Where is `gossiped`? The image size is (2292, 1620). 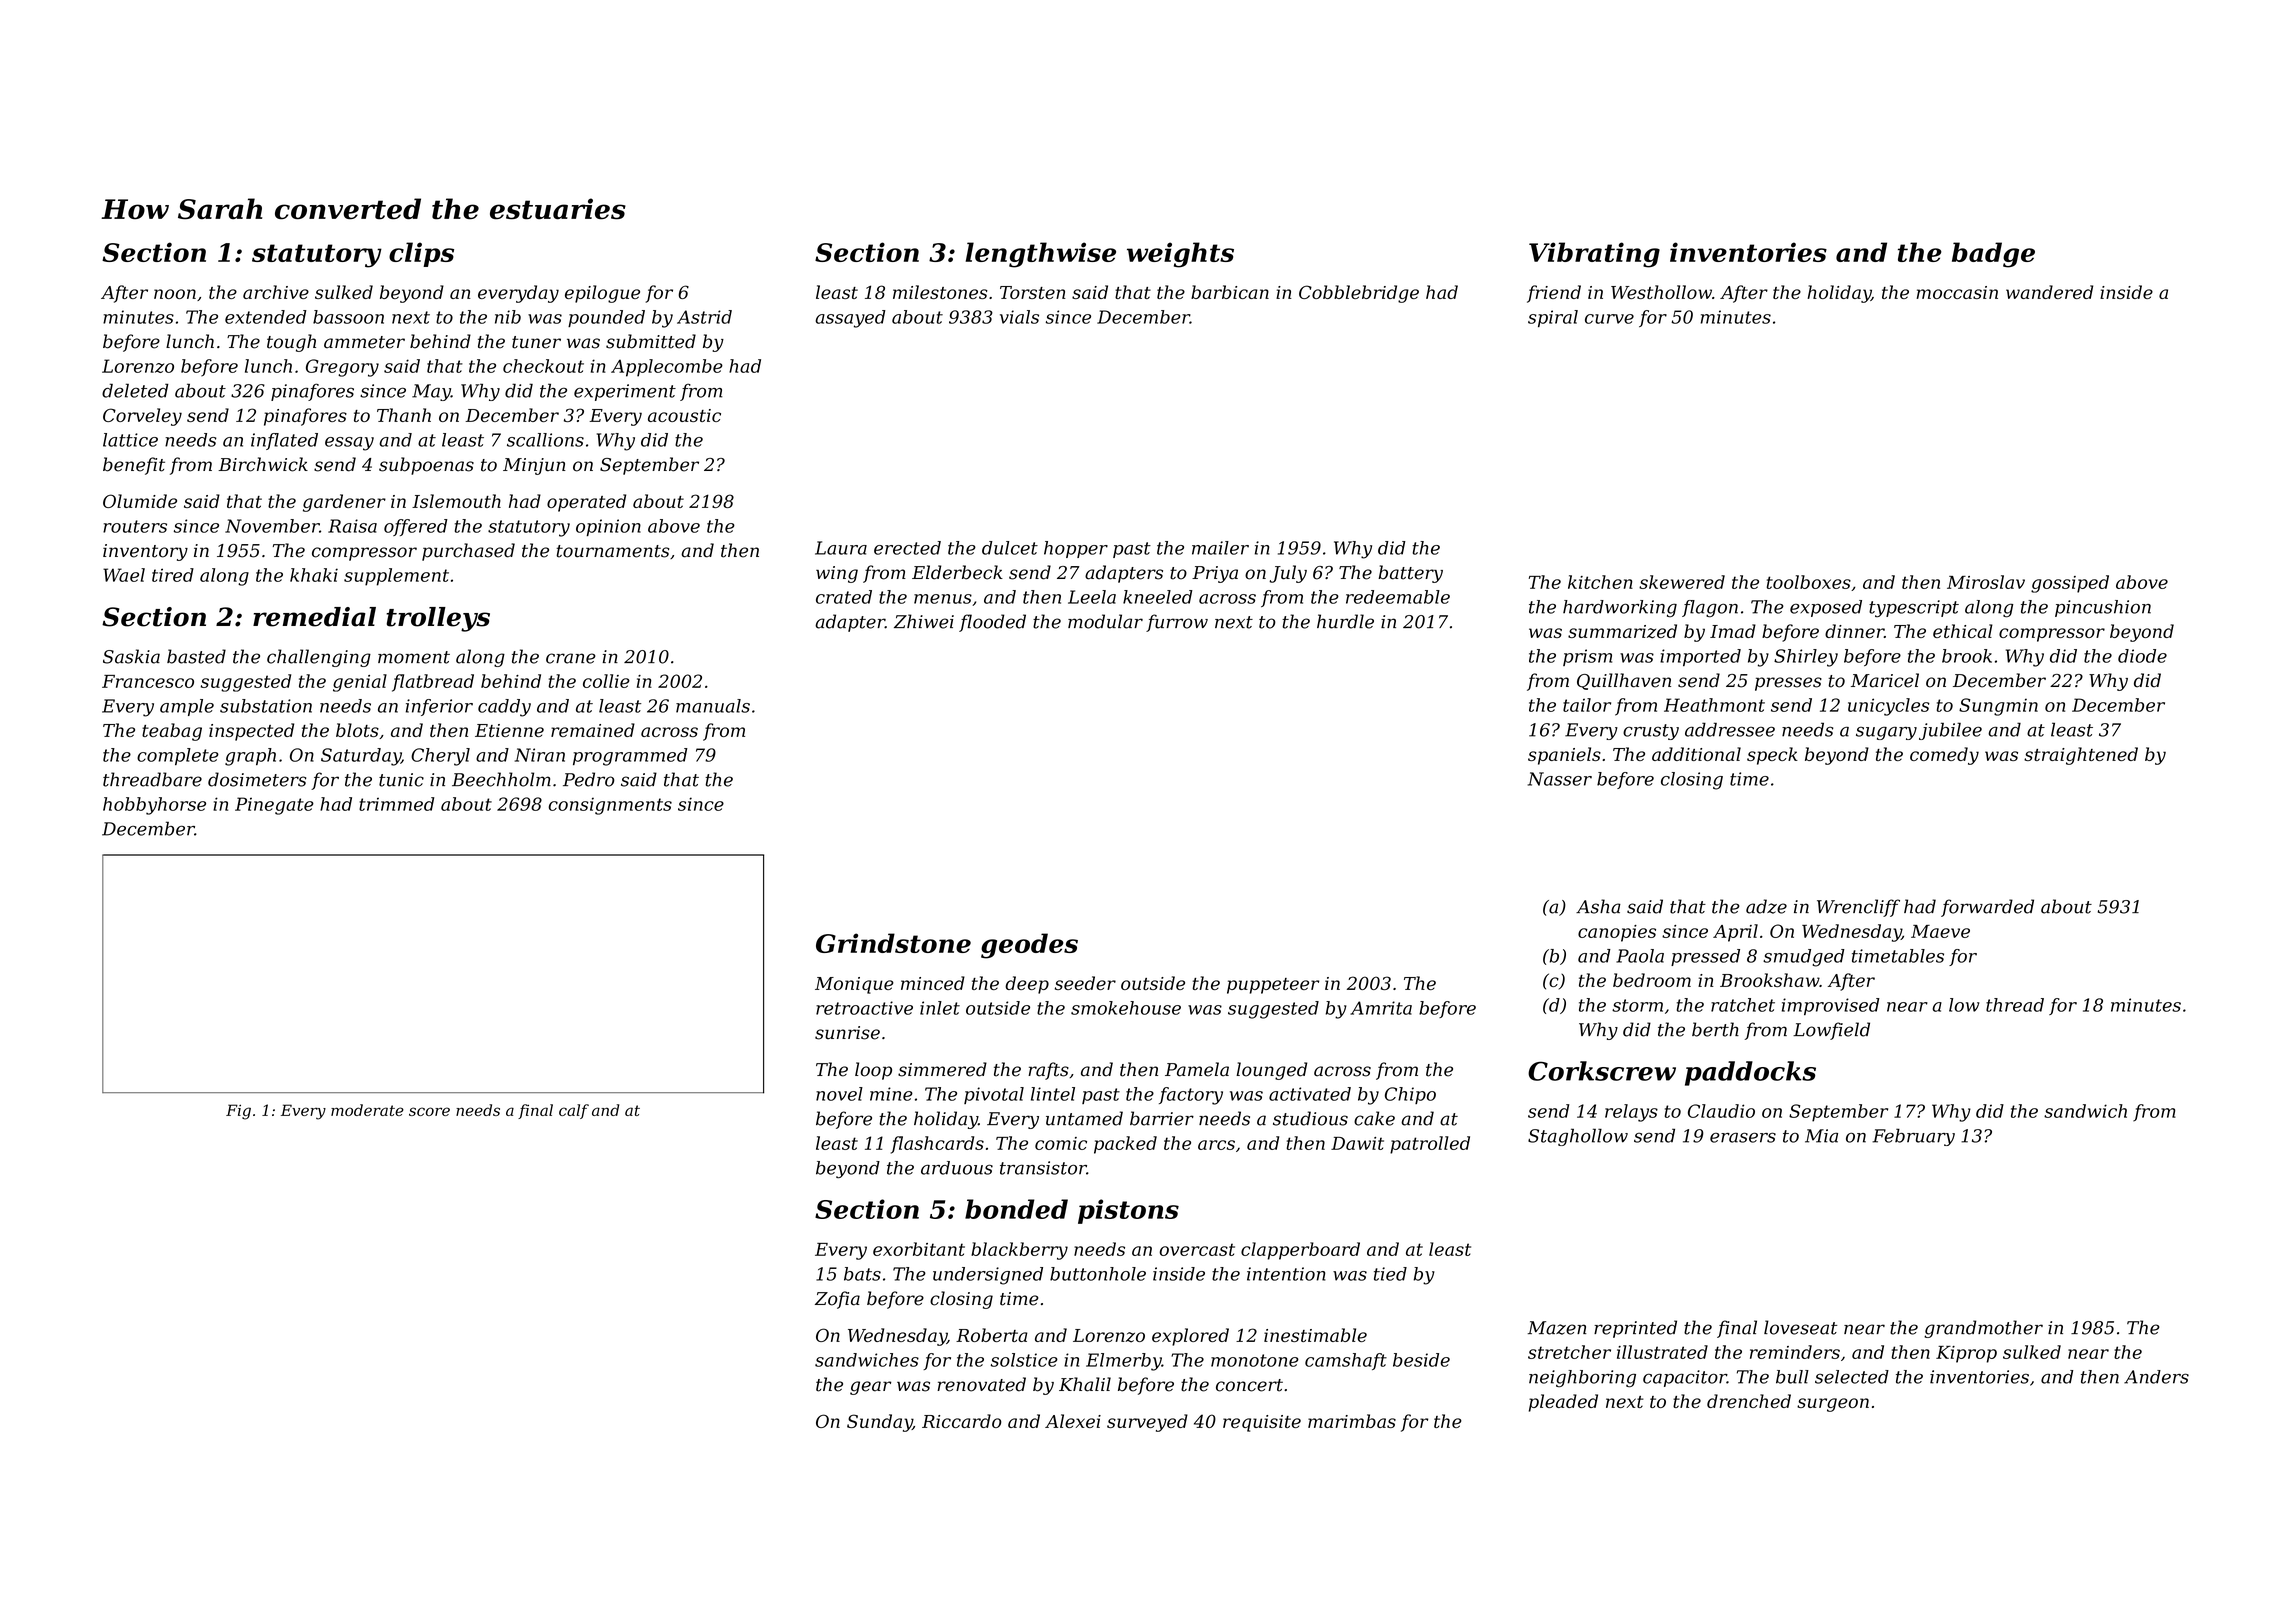
gossiped is located at coordinates (2070, 584).
